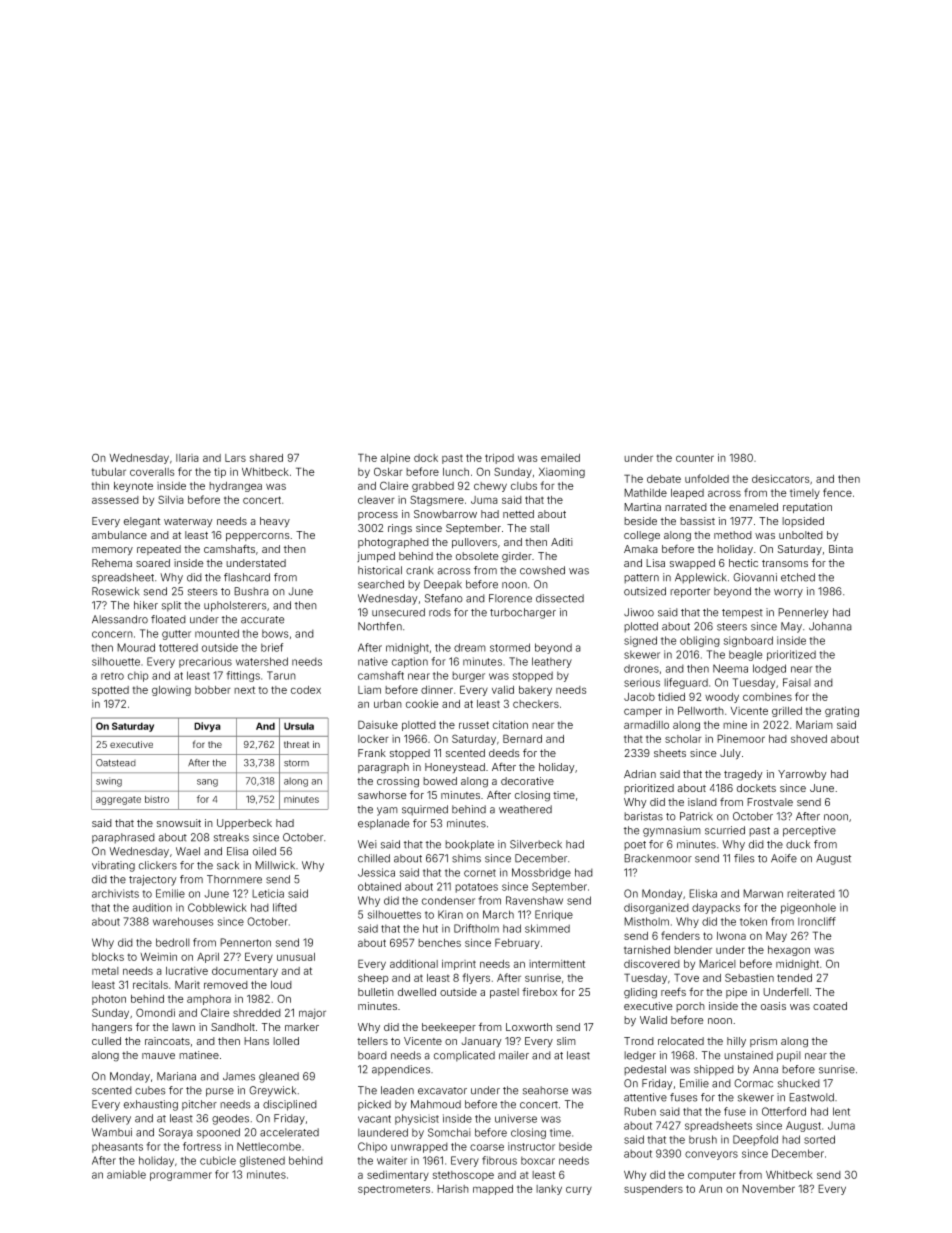 This screenshot has height=1233, width=952. I want to click on spectrometers, so click(394, 1190).
